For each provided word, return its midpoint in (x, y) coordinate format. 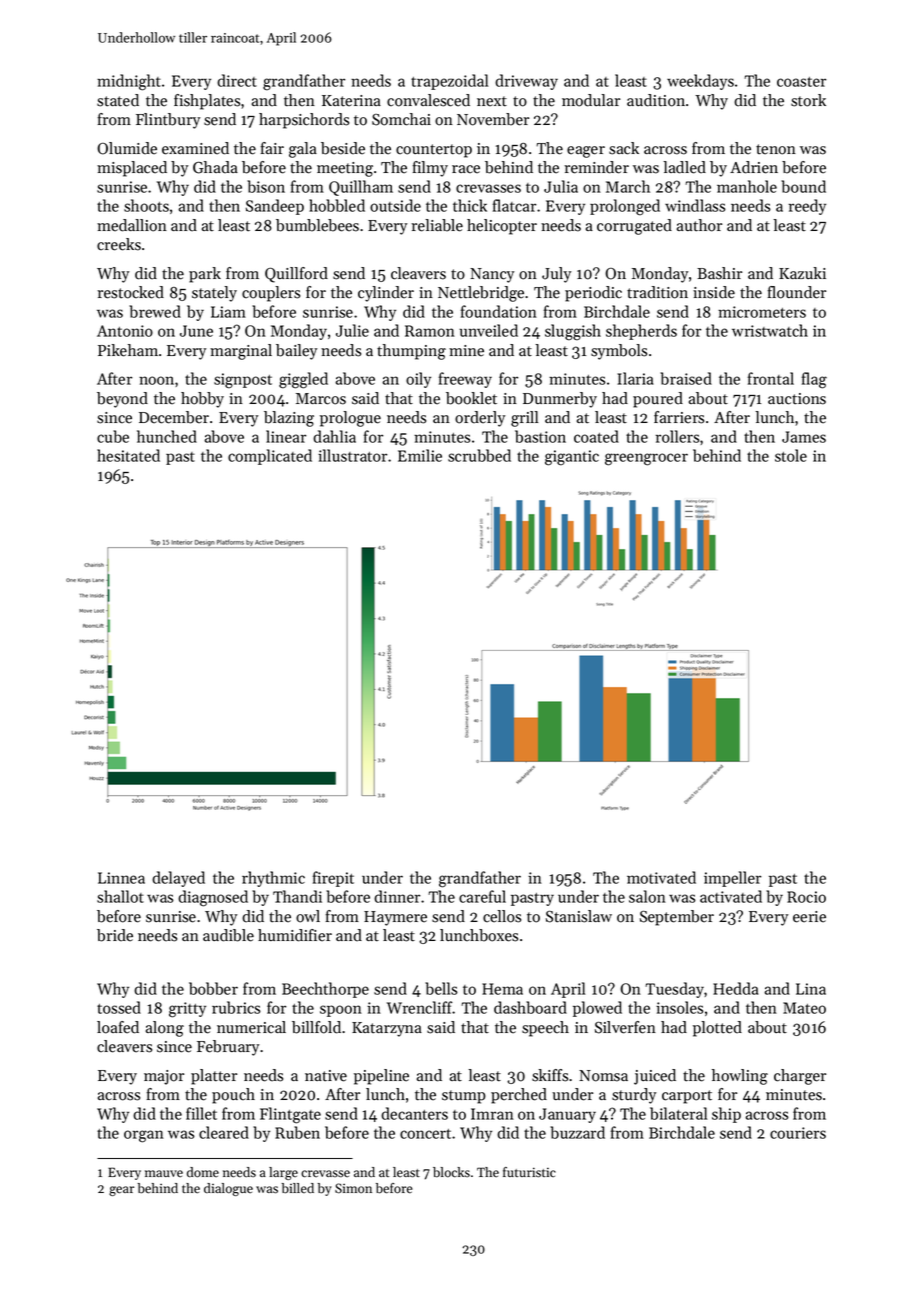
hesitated (128, 455)
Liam (228, 312)
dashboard (530, 1007)
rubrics (236, 1007)
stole (791, 455)
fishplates (207, 102)
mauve (164, 1174)
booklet (471, 398)
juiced (655, 1077)
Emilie (420, 455)
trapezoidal (449, 82)
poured (658, 400)
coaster (801, 82)
